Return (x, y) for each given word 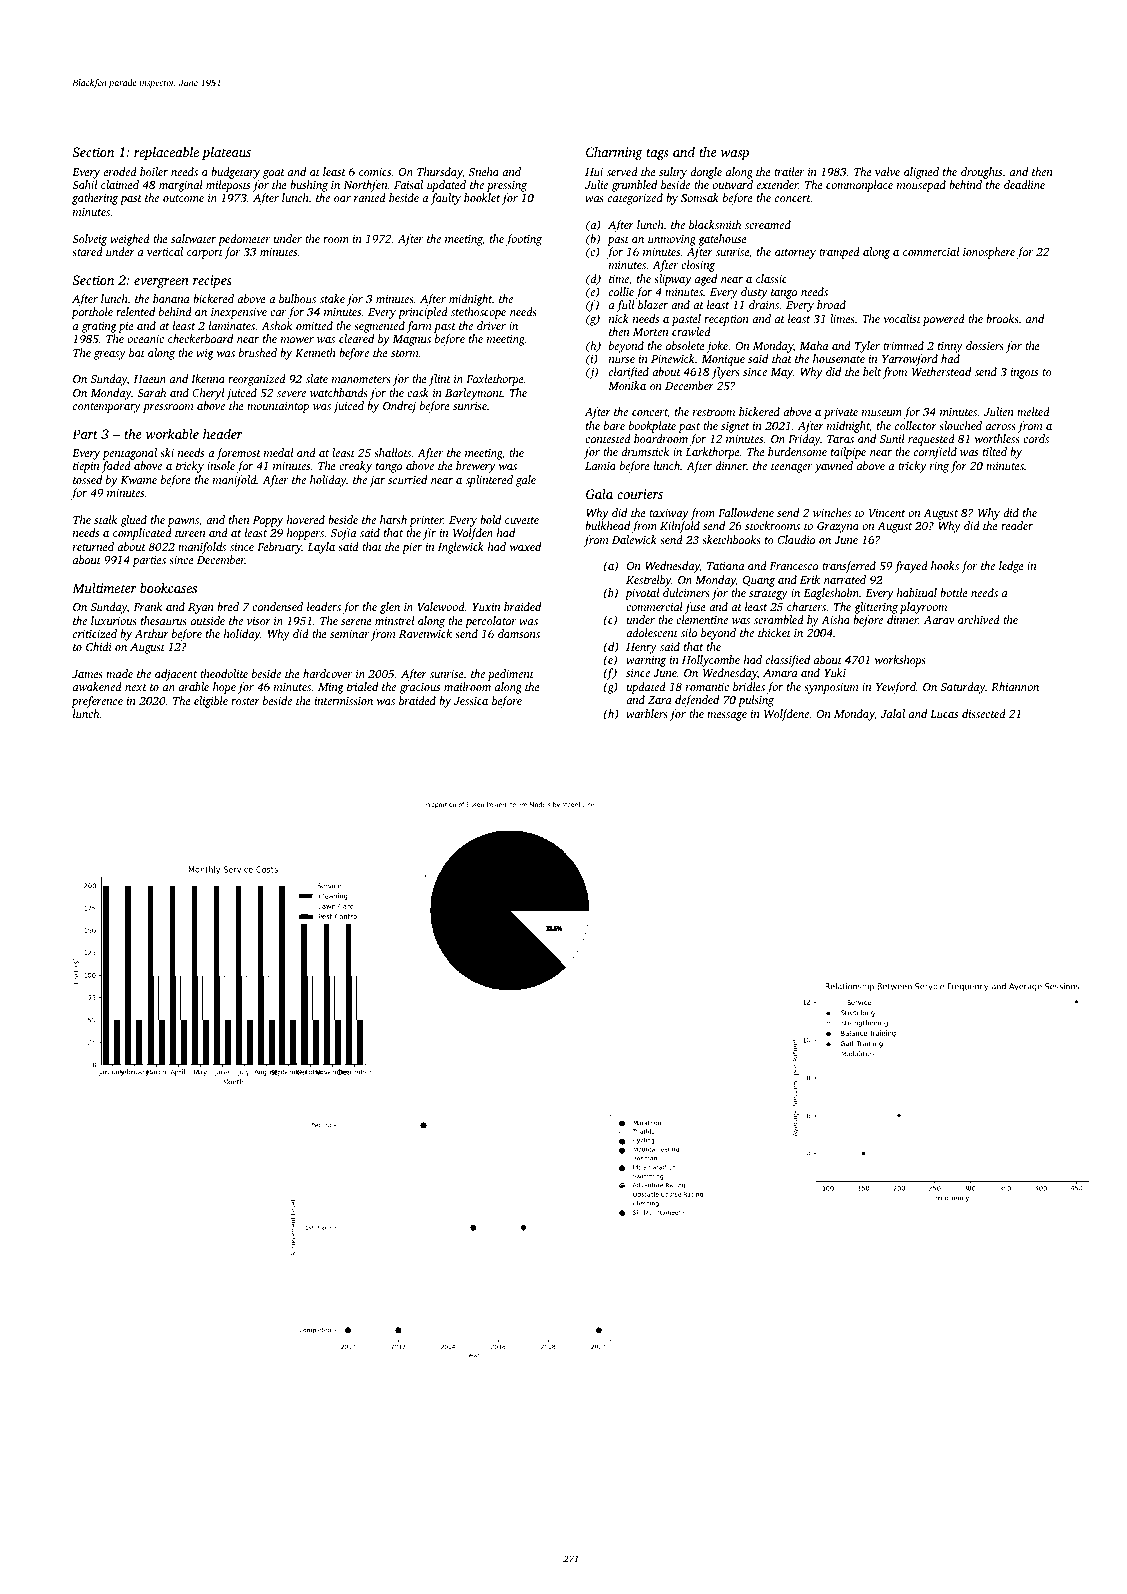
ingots (1024, 373)
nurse (622, 360)
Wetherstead (941, 371)
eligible (211, 702)
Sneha (484, 171)
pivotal (642, 594)
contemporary (107, 408)
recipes (212, 281)
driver (491, 325)
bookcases (168, 588)
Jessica (471, 701)
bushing (309, 186)
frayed (911, 567)
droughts (981, 173)
